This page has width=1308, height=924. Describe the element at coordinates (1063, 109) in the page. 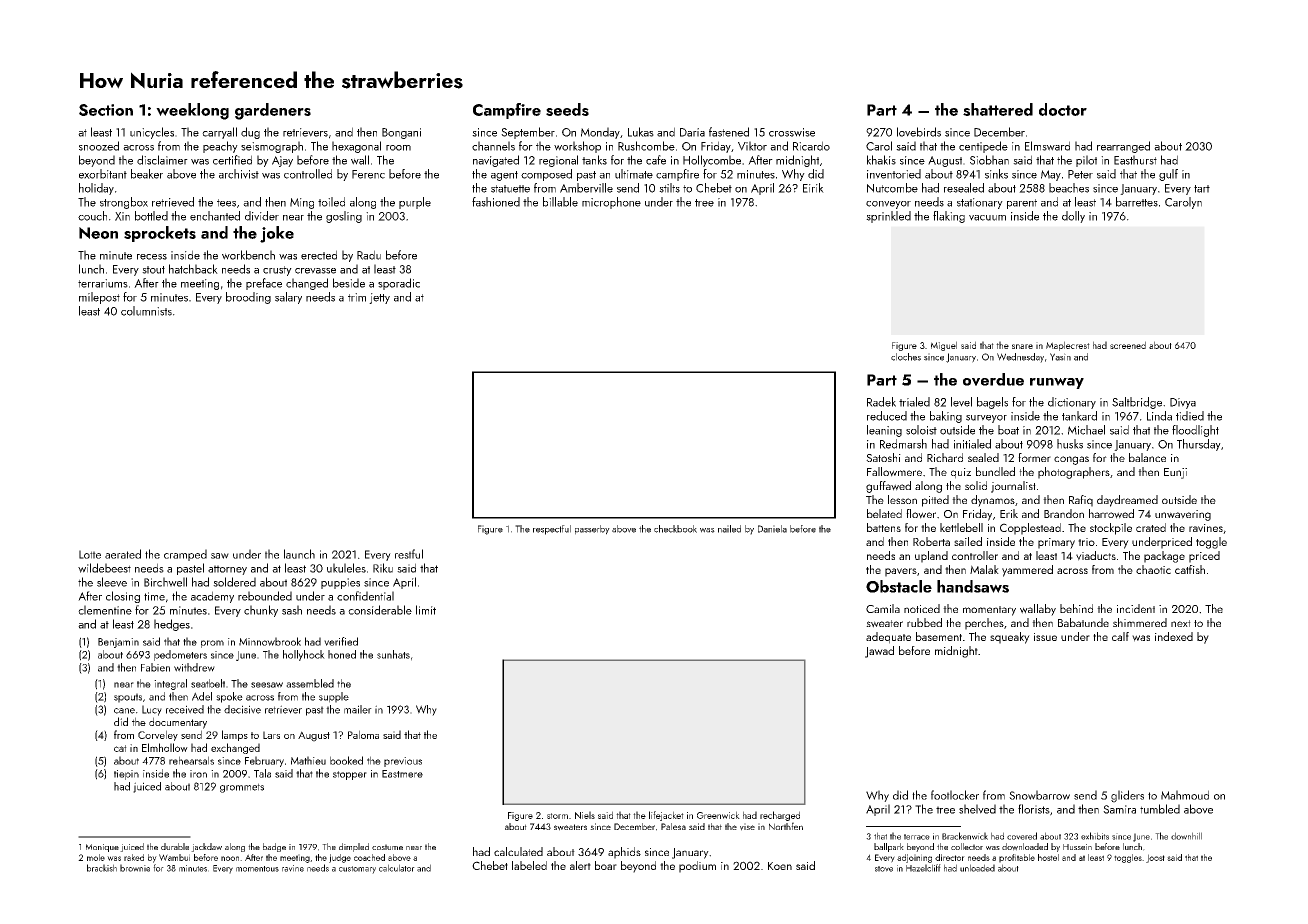

I see `doctor` at that location.
